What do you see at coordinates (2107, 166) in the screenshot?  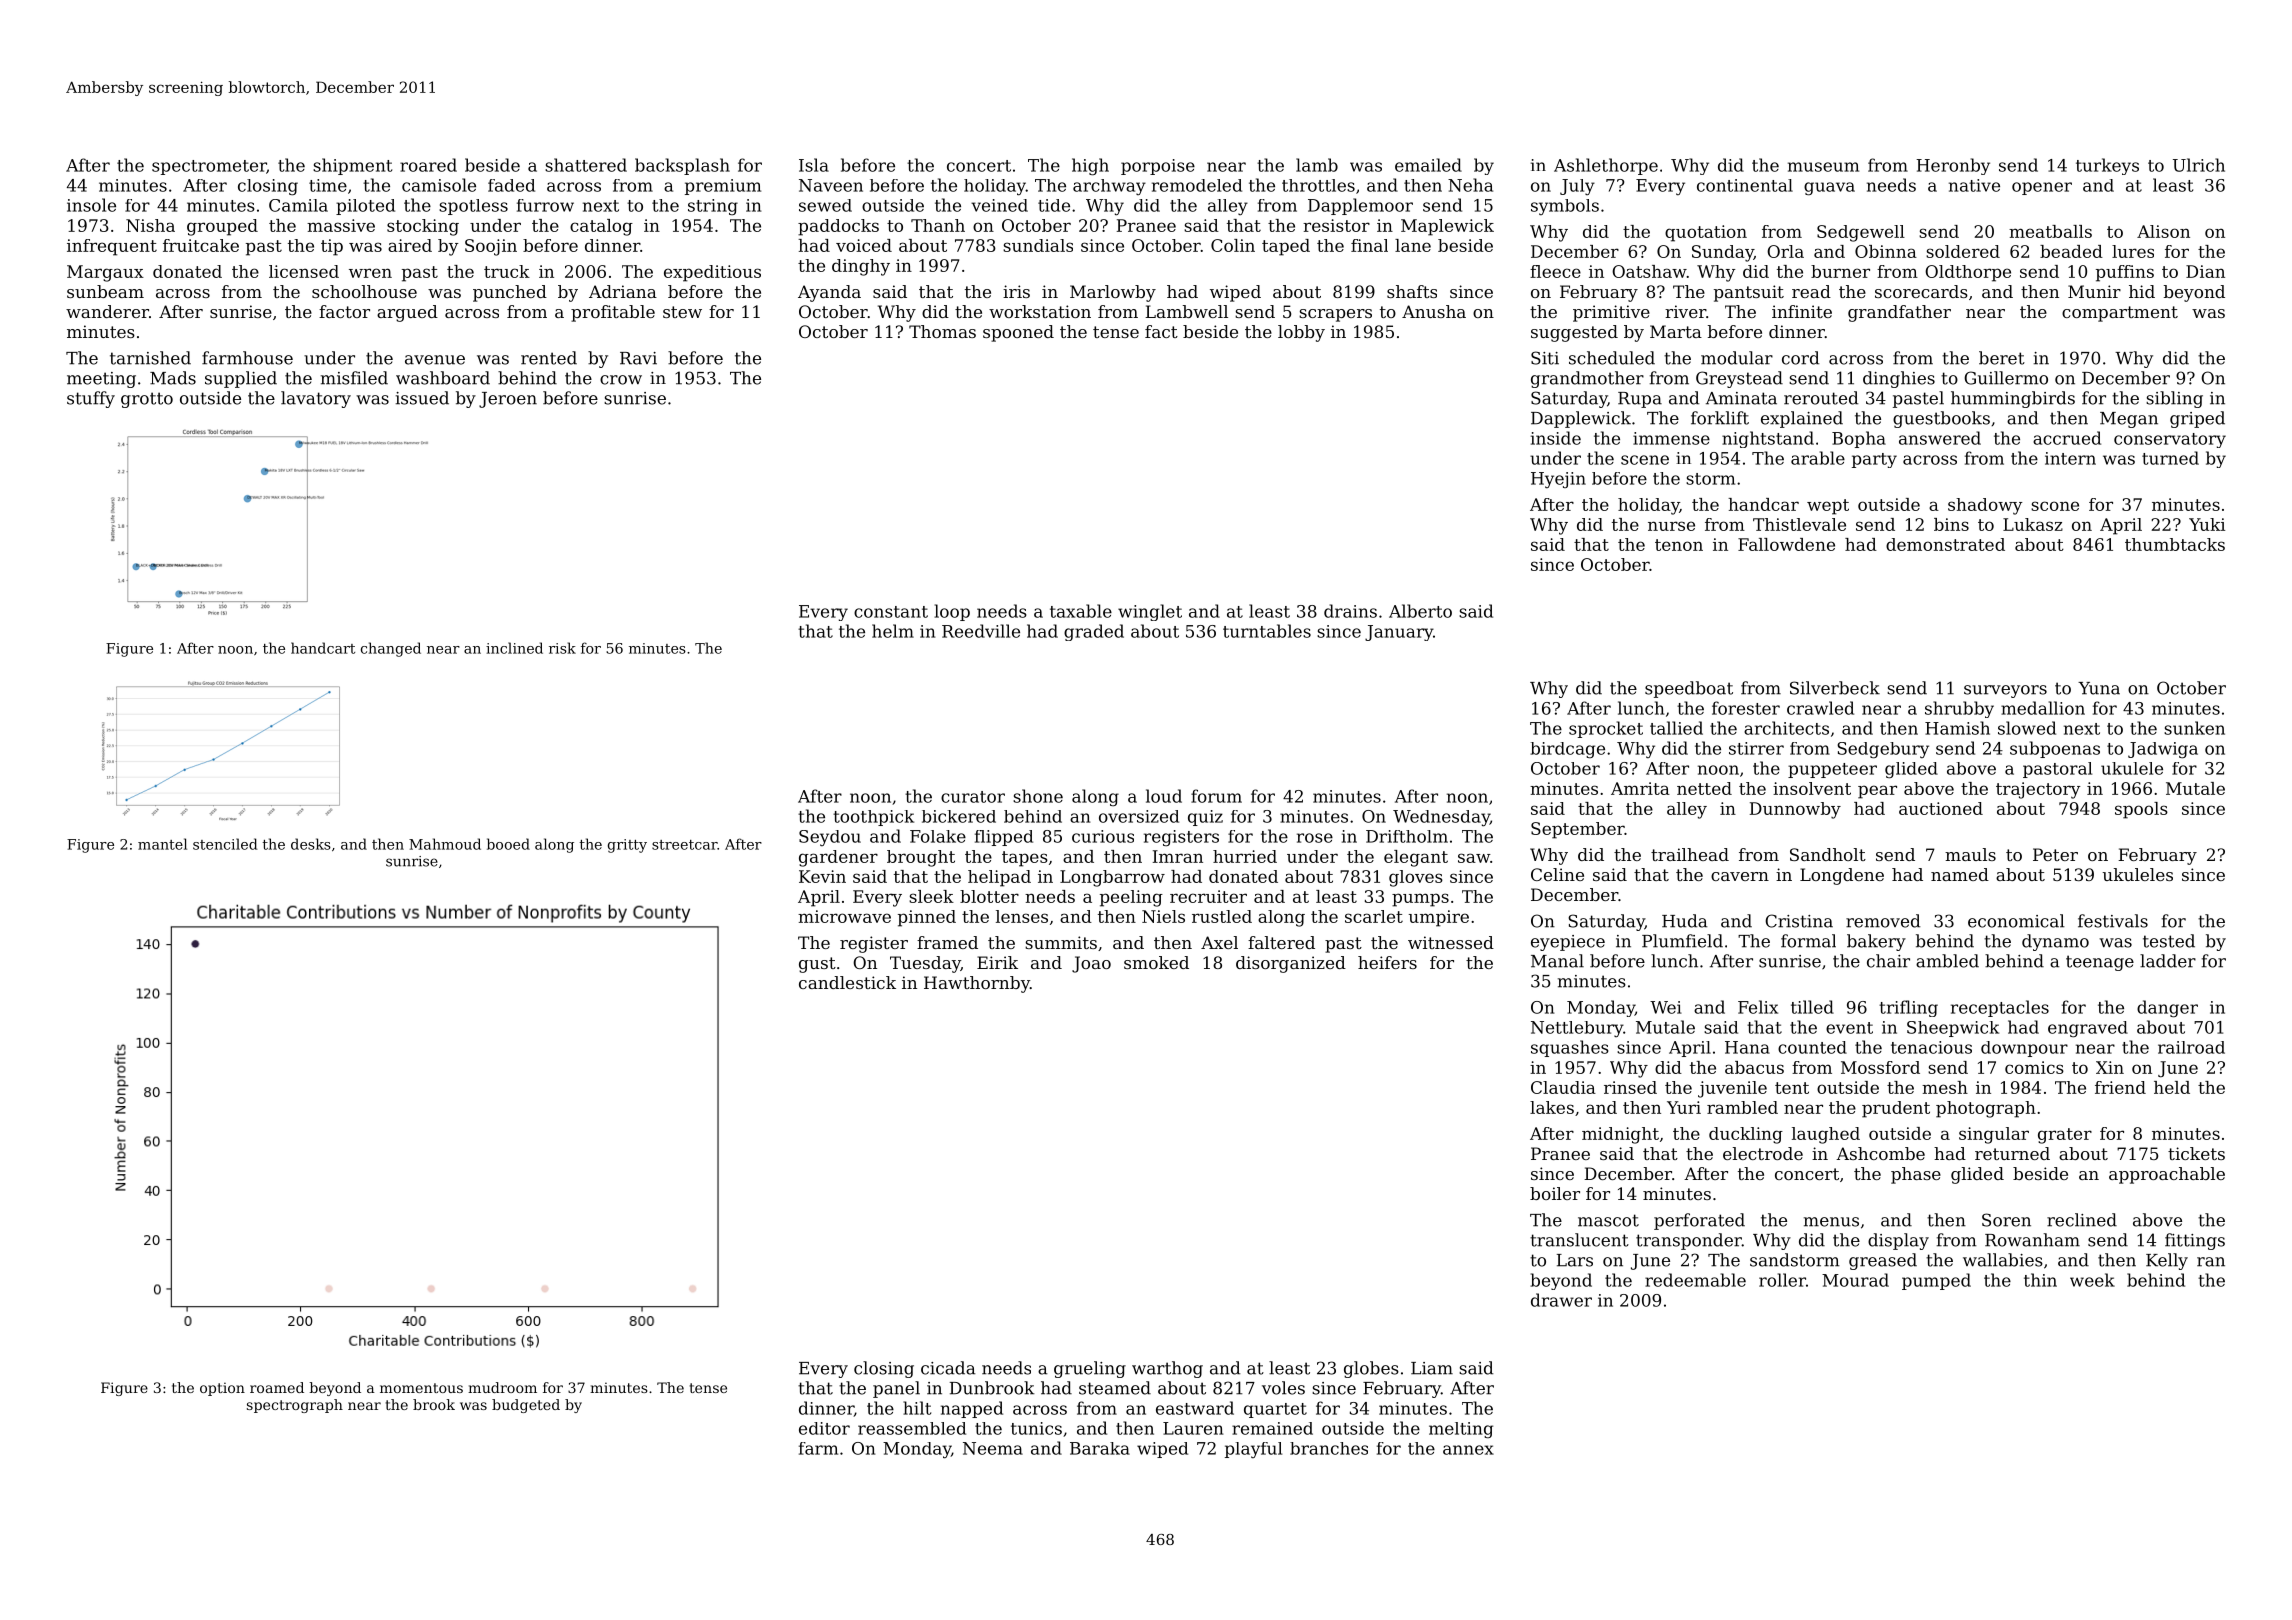 I see `turkeys` at bounding box center [2107, 166].
